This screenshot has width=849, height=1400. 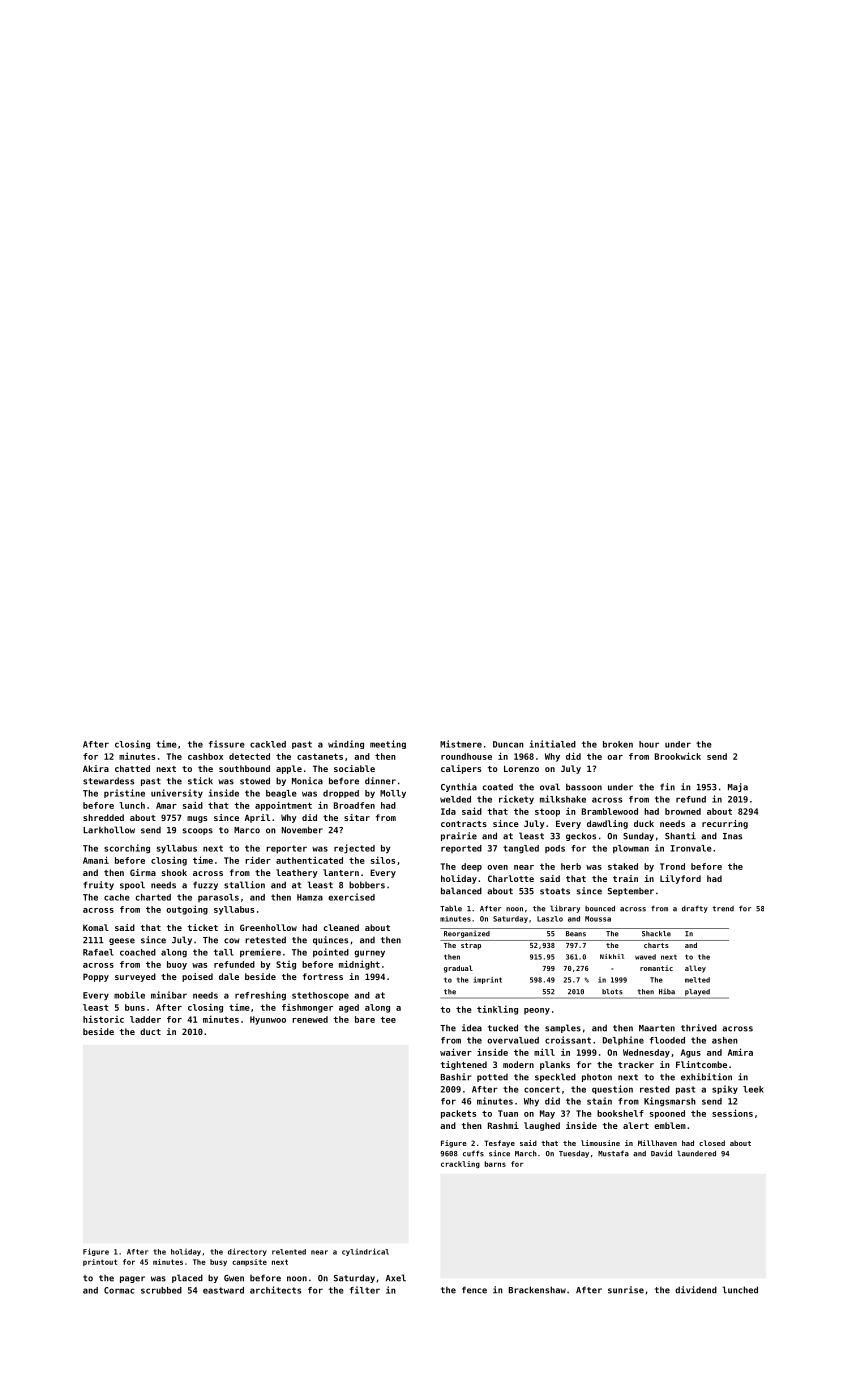 What do you see at coordinates (683, 811) in the screenshot?
I see `browned` at bounding box center [683, 811].
